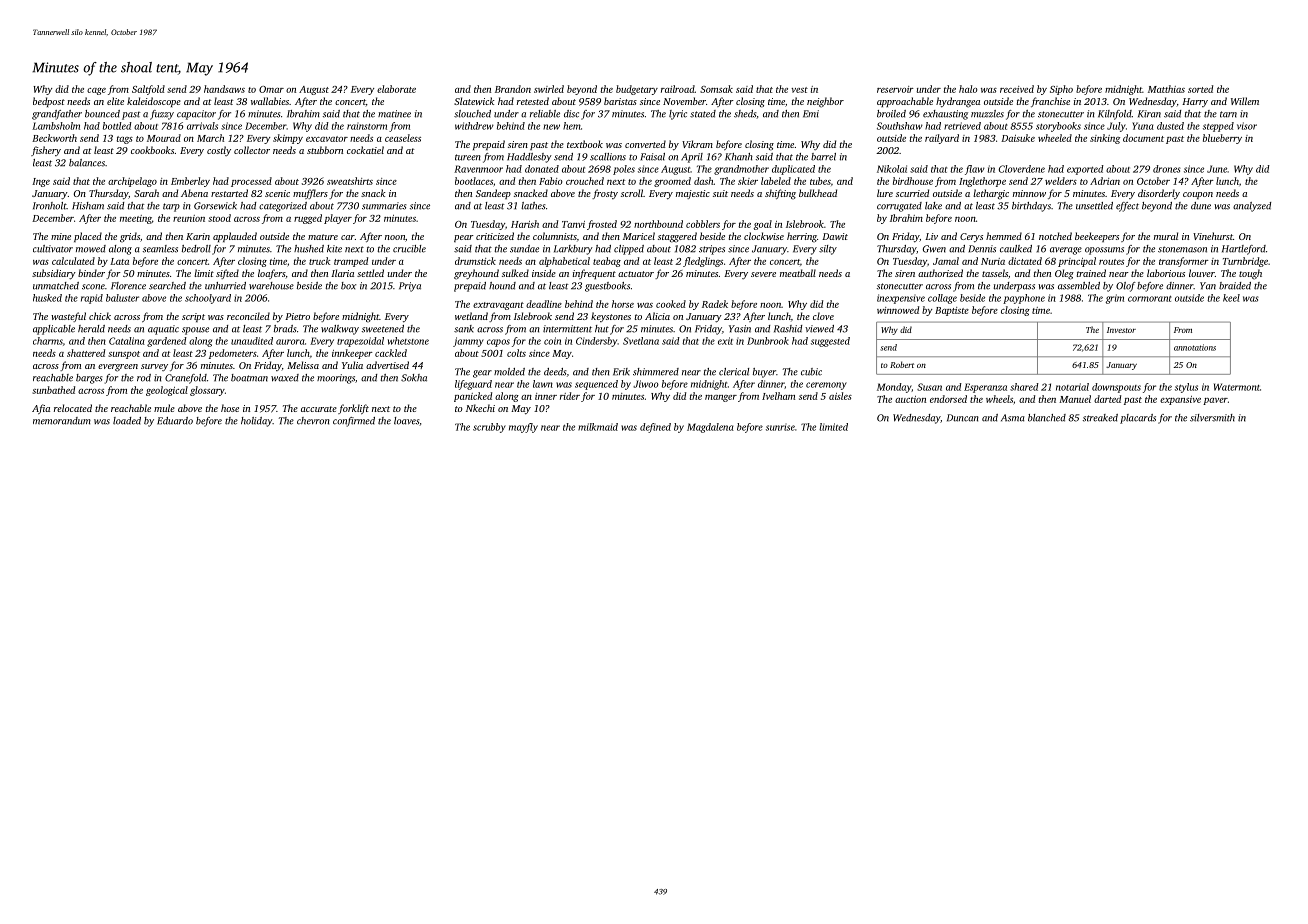 This screenshot has width=1308, height=924. I want to click on Jiwoo, so click(646, 384).
